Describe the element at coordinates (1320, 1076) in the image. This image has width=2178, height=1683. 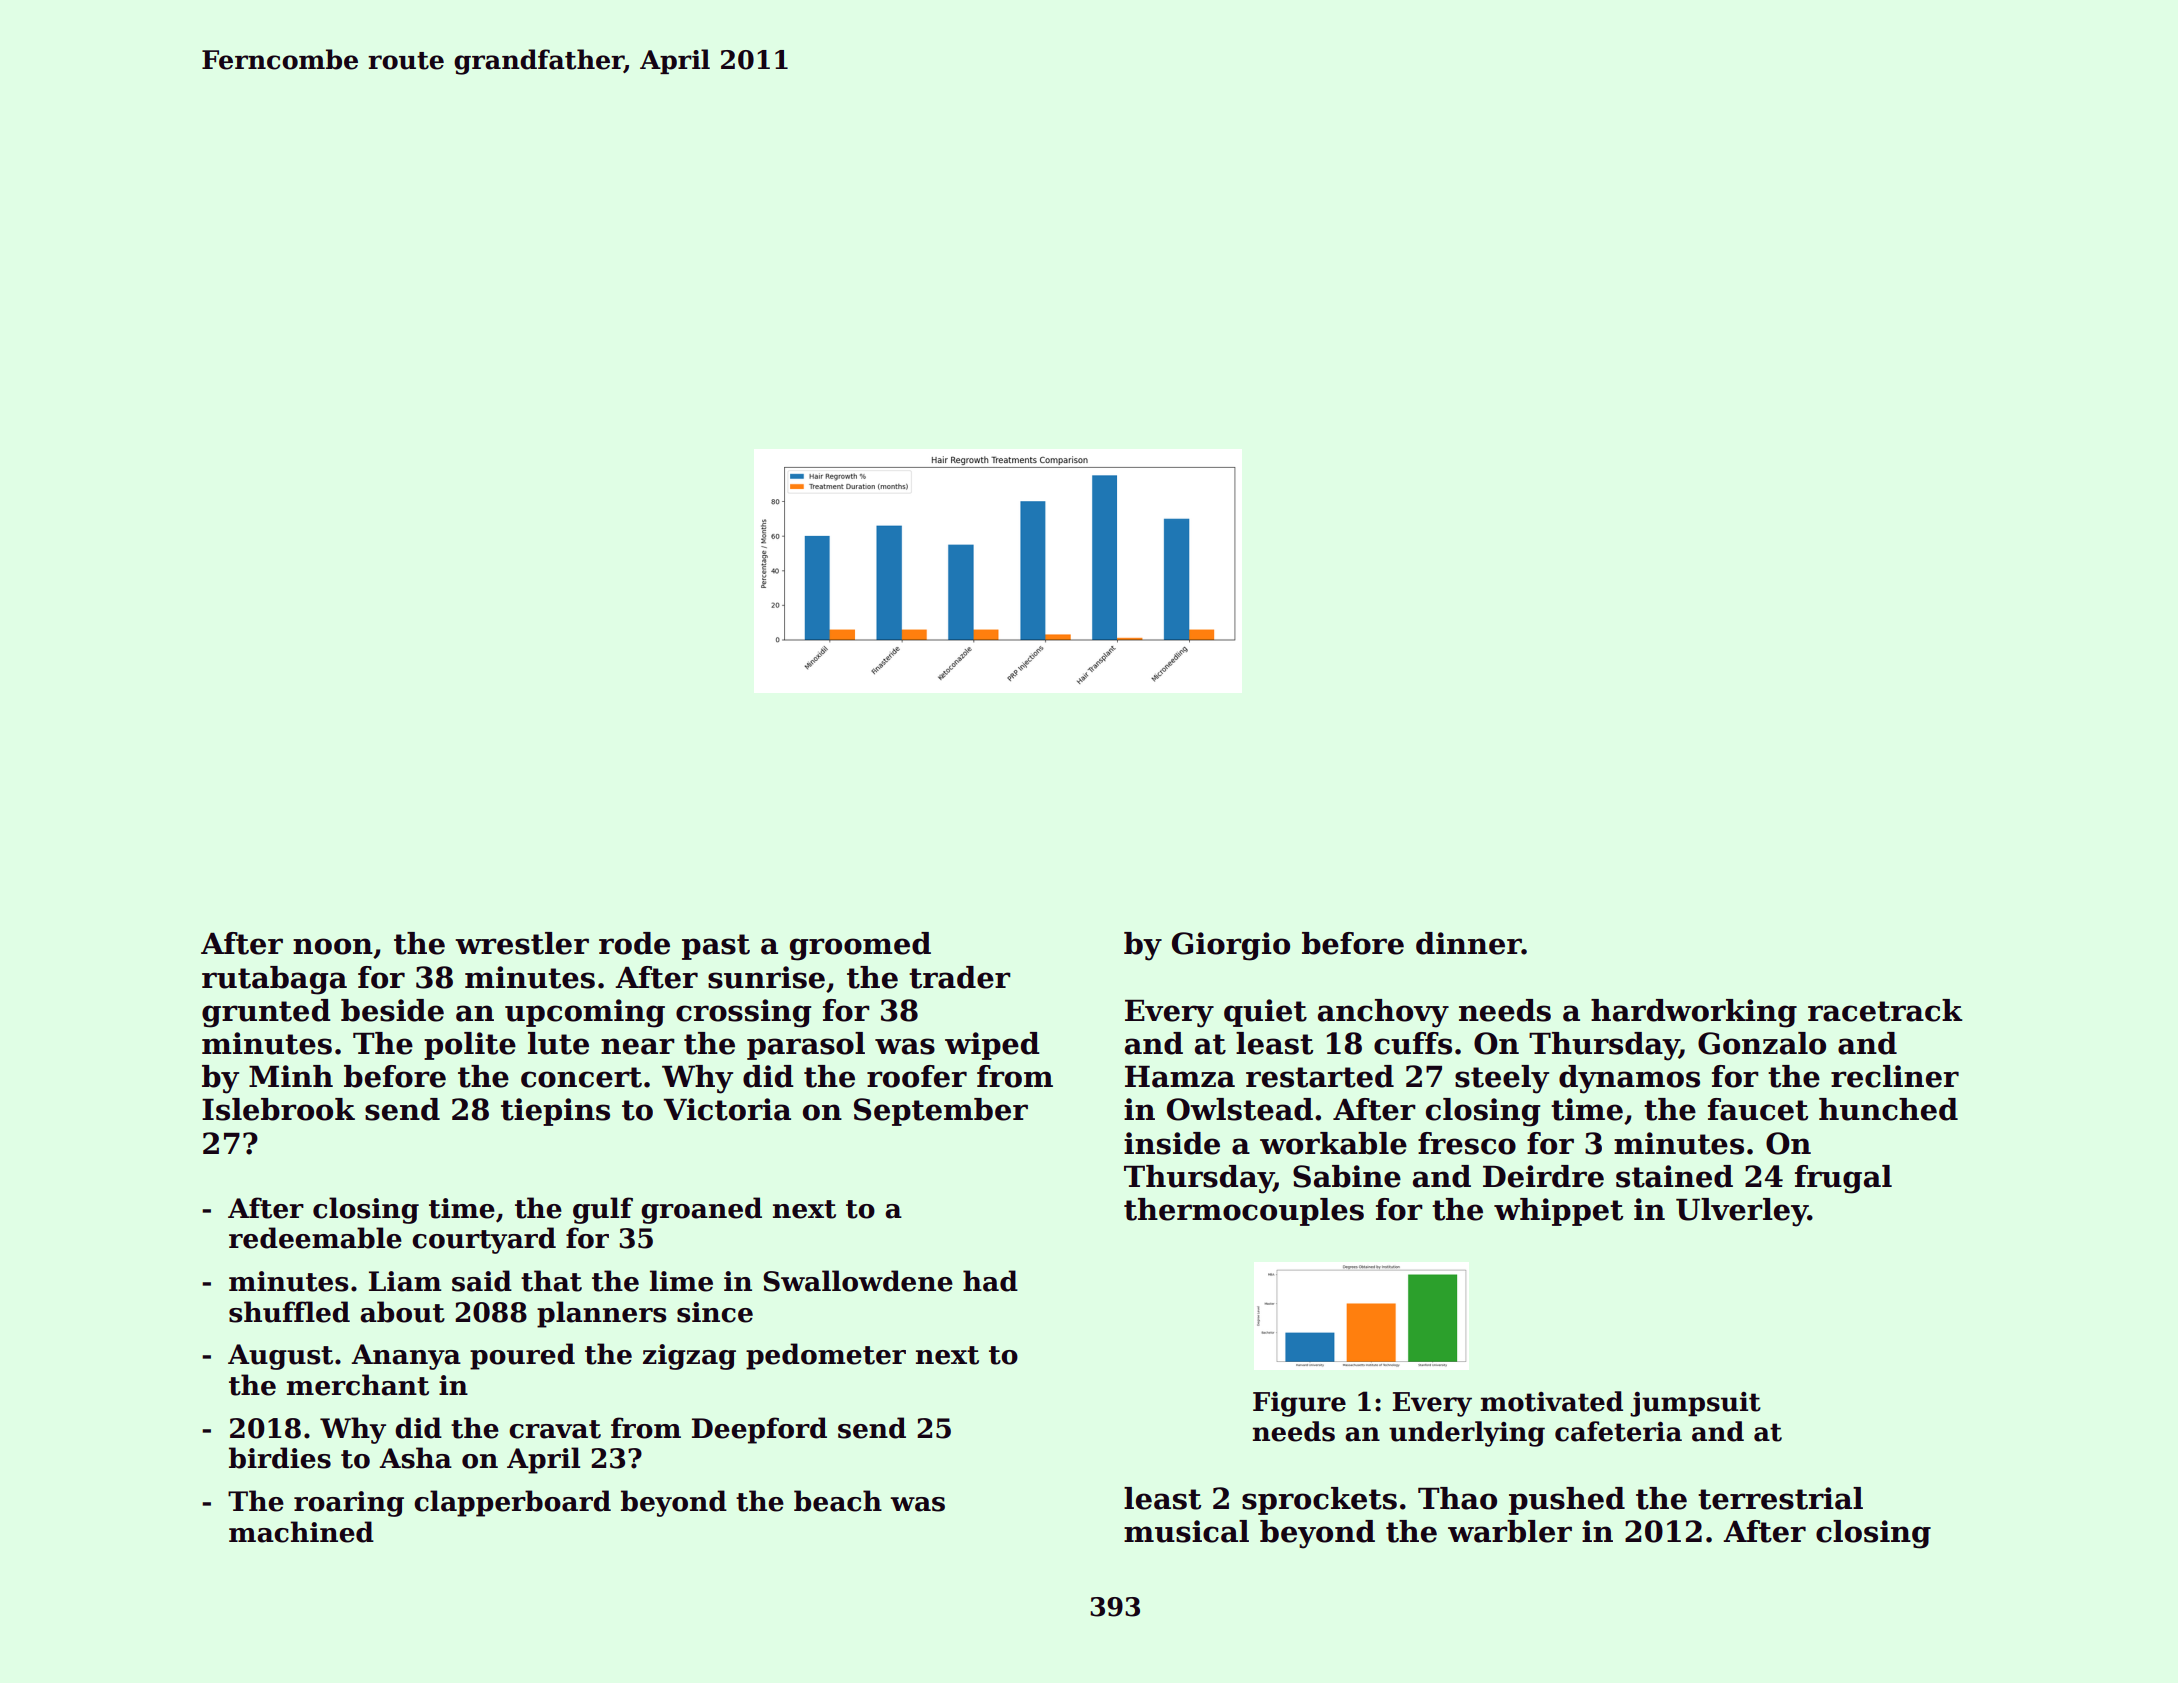
I see `restarted` at that location.
